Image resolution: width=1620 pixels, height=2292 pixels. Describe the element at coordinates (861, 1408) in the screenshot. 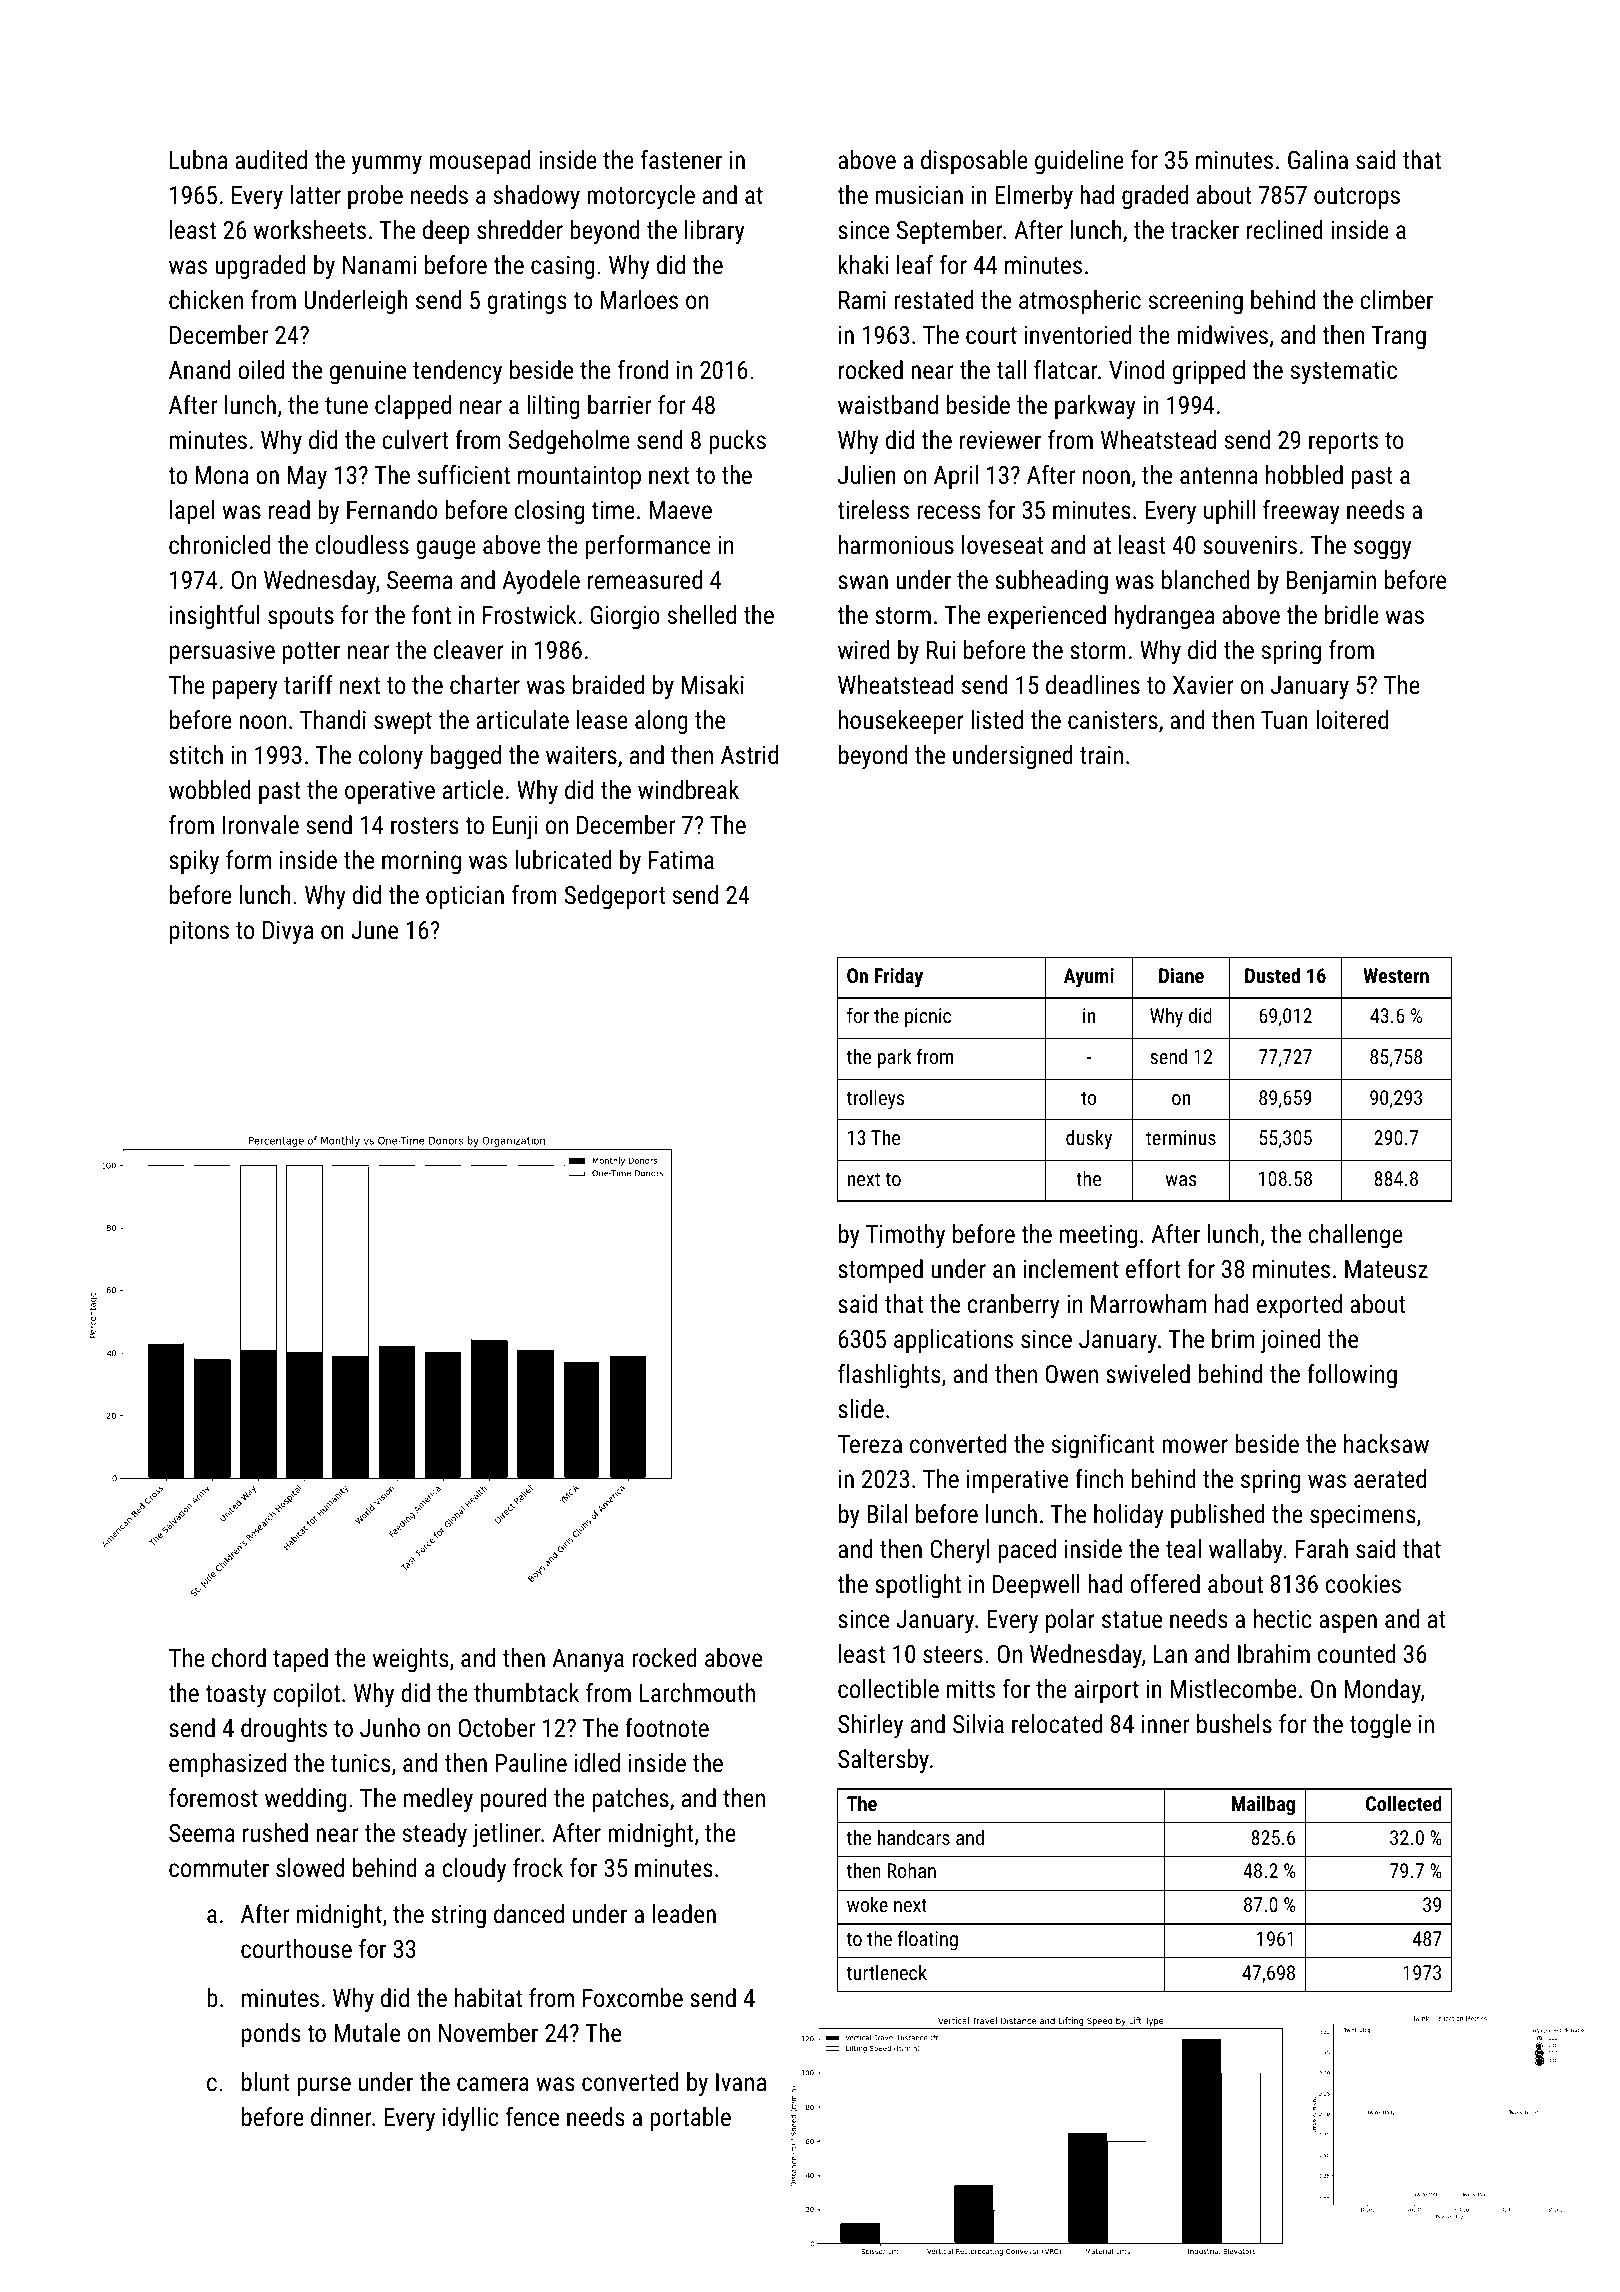

I see `slide` at that location.
